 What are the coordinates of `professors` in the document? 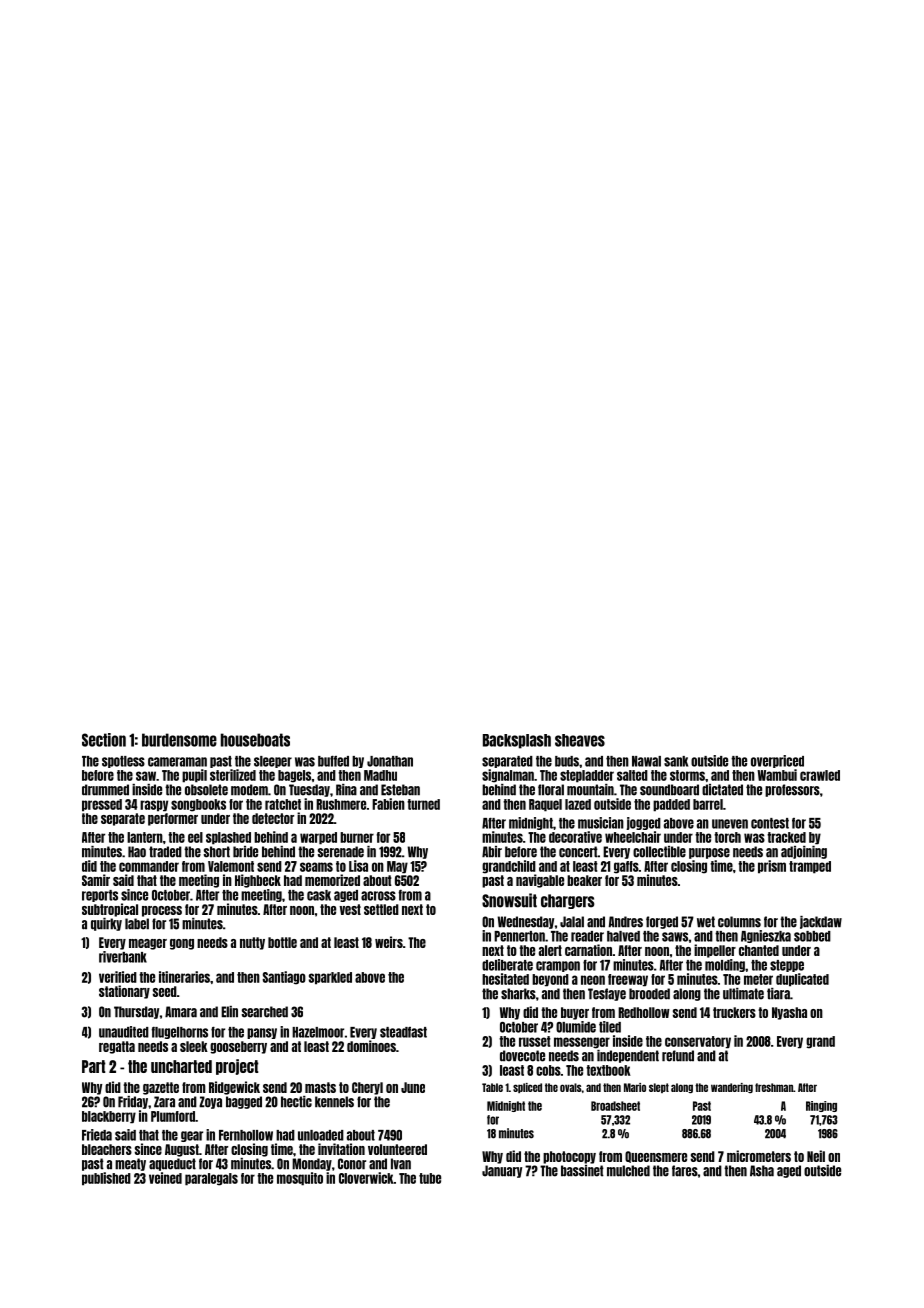 It's located at (792, 790).
